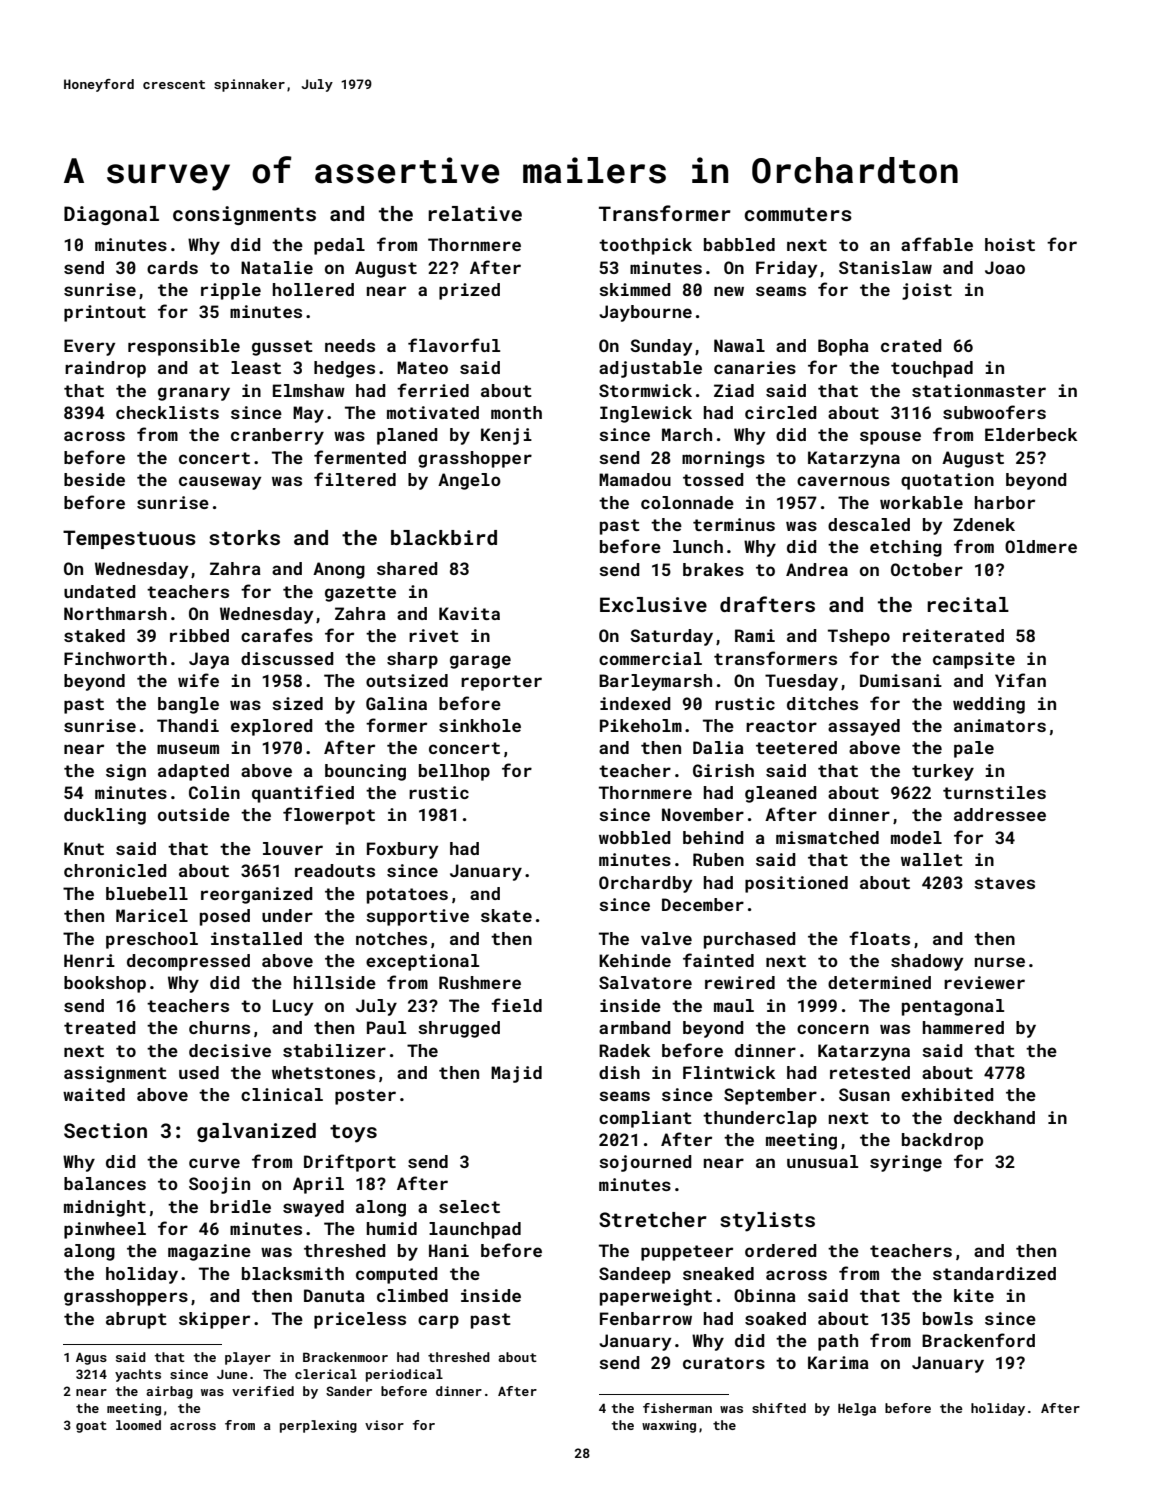 This page has height=1486, width=1149. I want to click on goat, so click(91, 1427).
